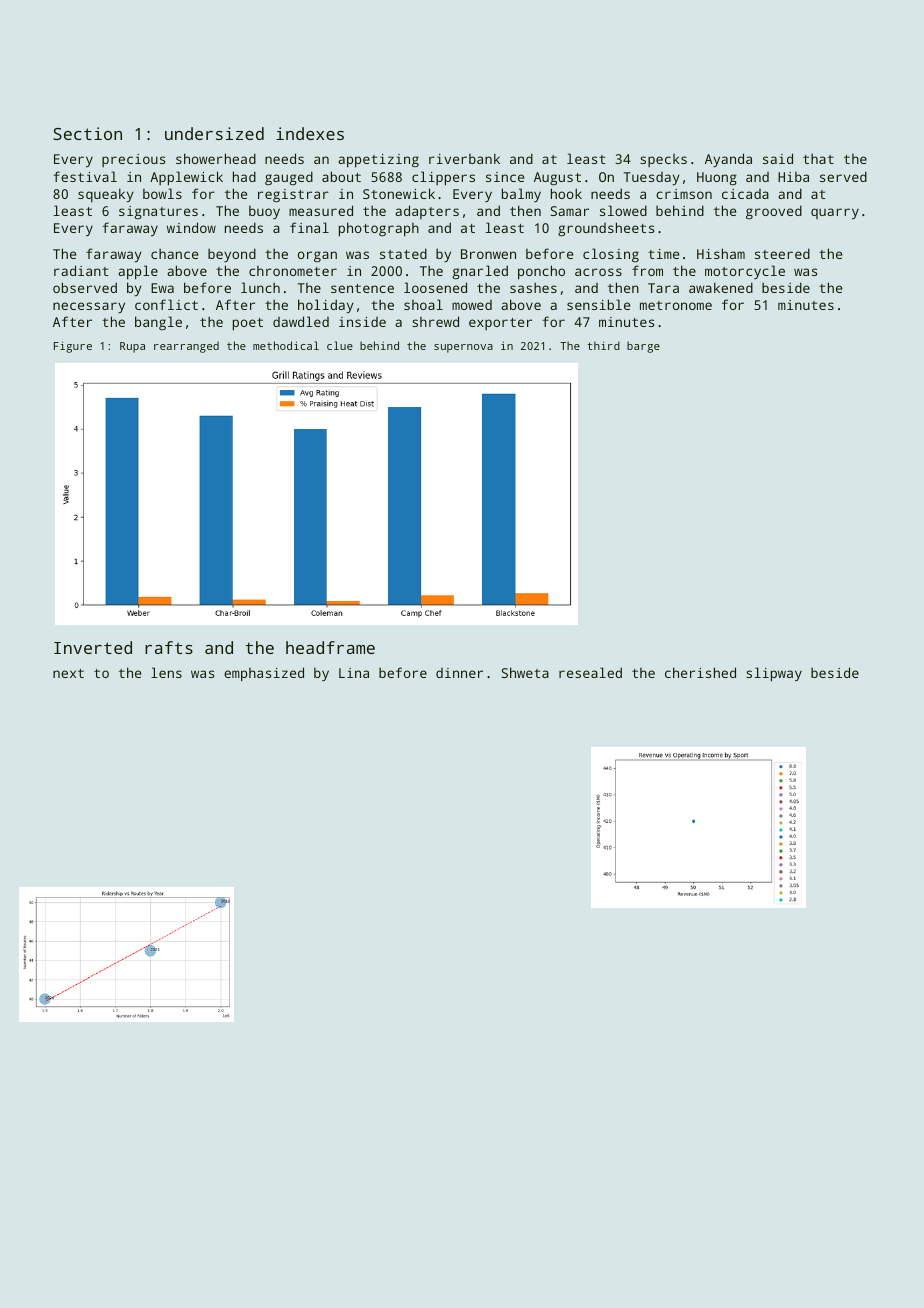 This screenshot has width=924, height=1308. What do you see at coordinates (169, 647) in the screenshot?
I see `rafts` at bounding box center [169, 647].
